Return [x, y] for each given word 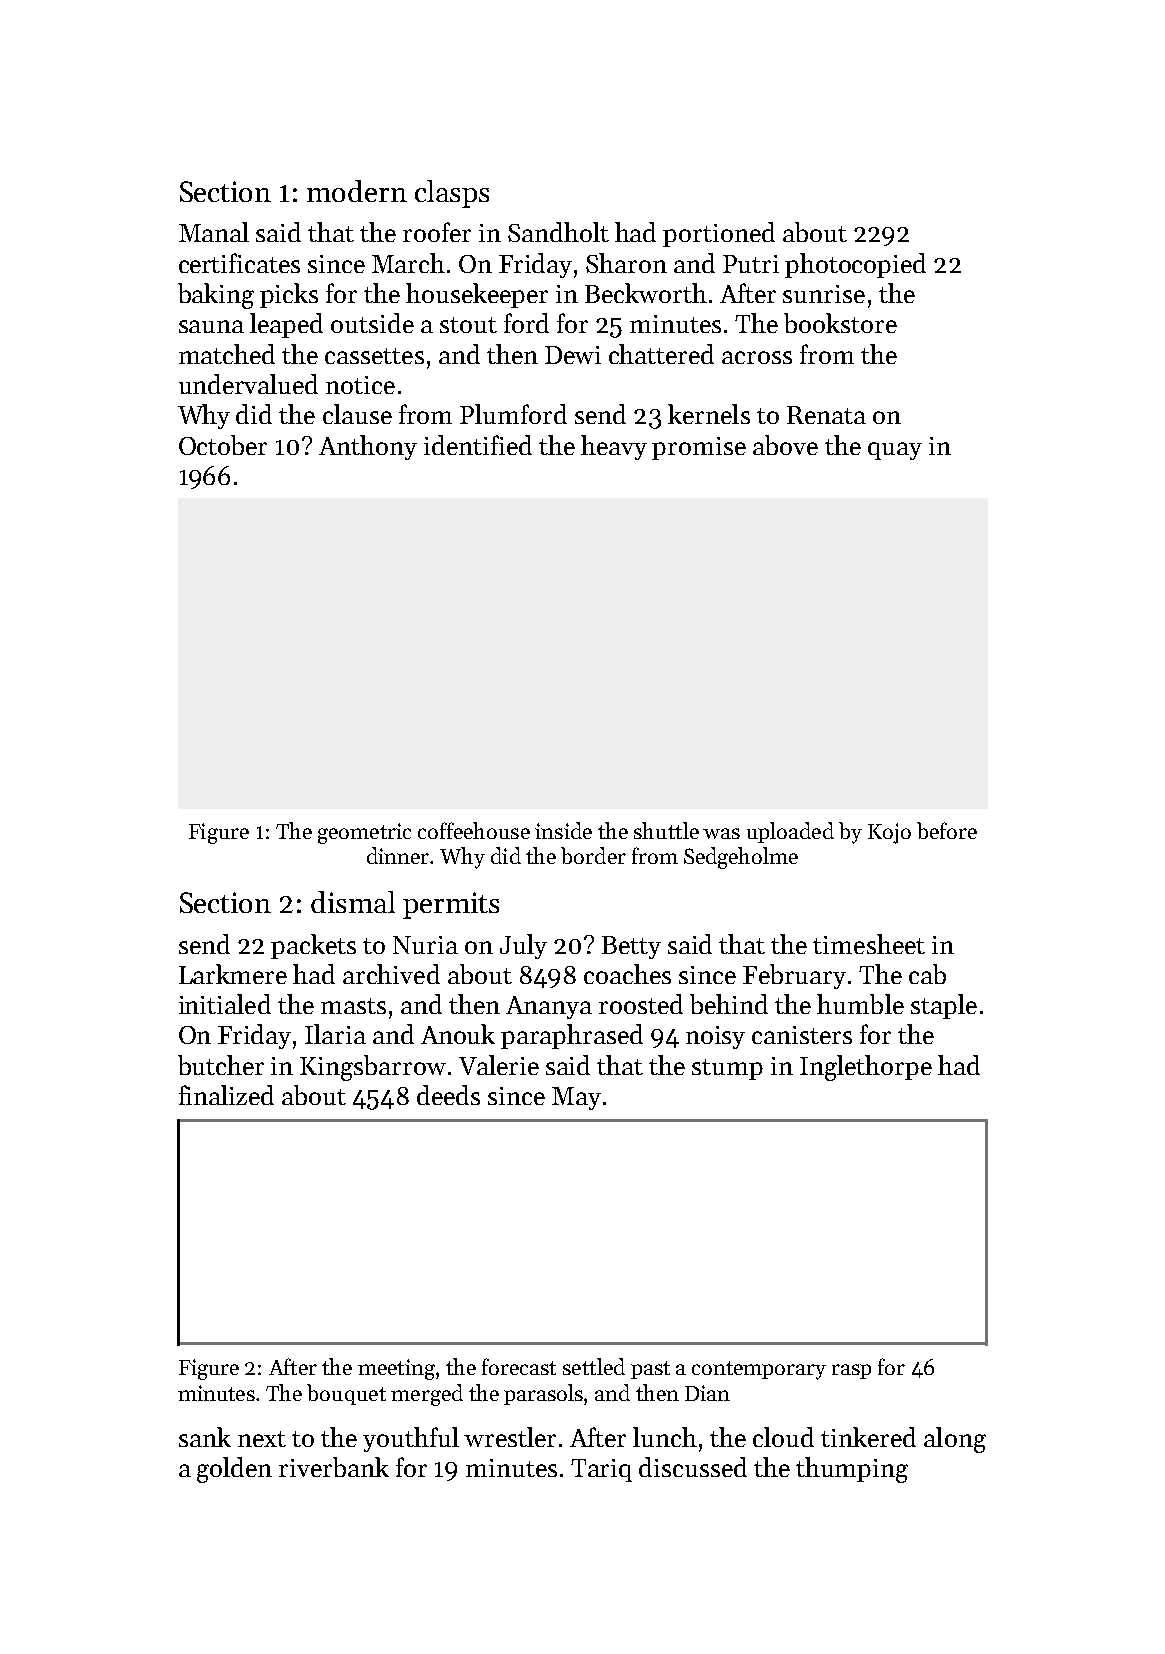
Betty [631, 947]
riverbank [334, 1467]
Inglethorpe [866, 1068]
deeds [448, 1095]
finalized [226, 1095]
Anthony [368, 447]
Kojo [889, 833]
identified [478, 445]
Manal [214, 232]
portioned [719, 234]
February [794, 976]
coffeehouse [474, 830]
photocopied [855, 265]
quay [895, 451]
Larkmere [233, 974]
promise [699, 448]
